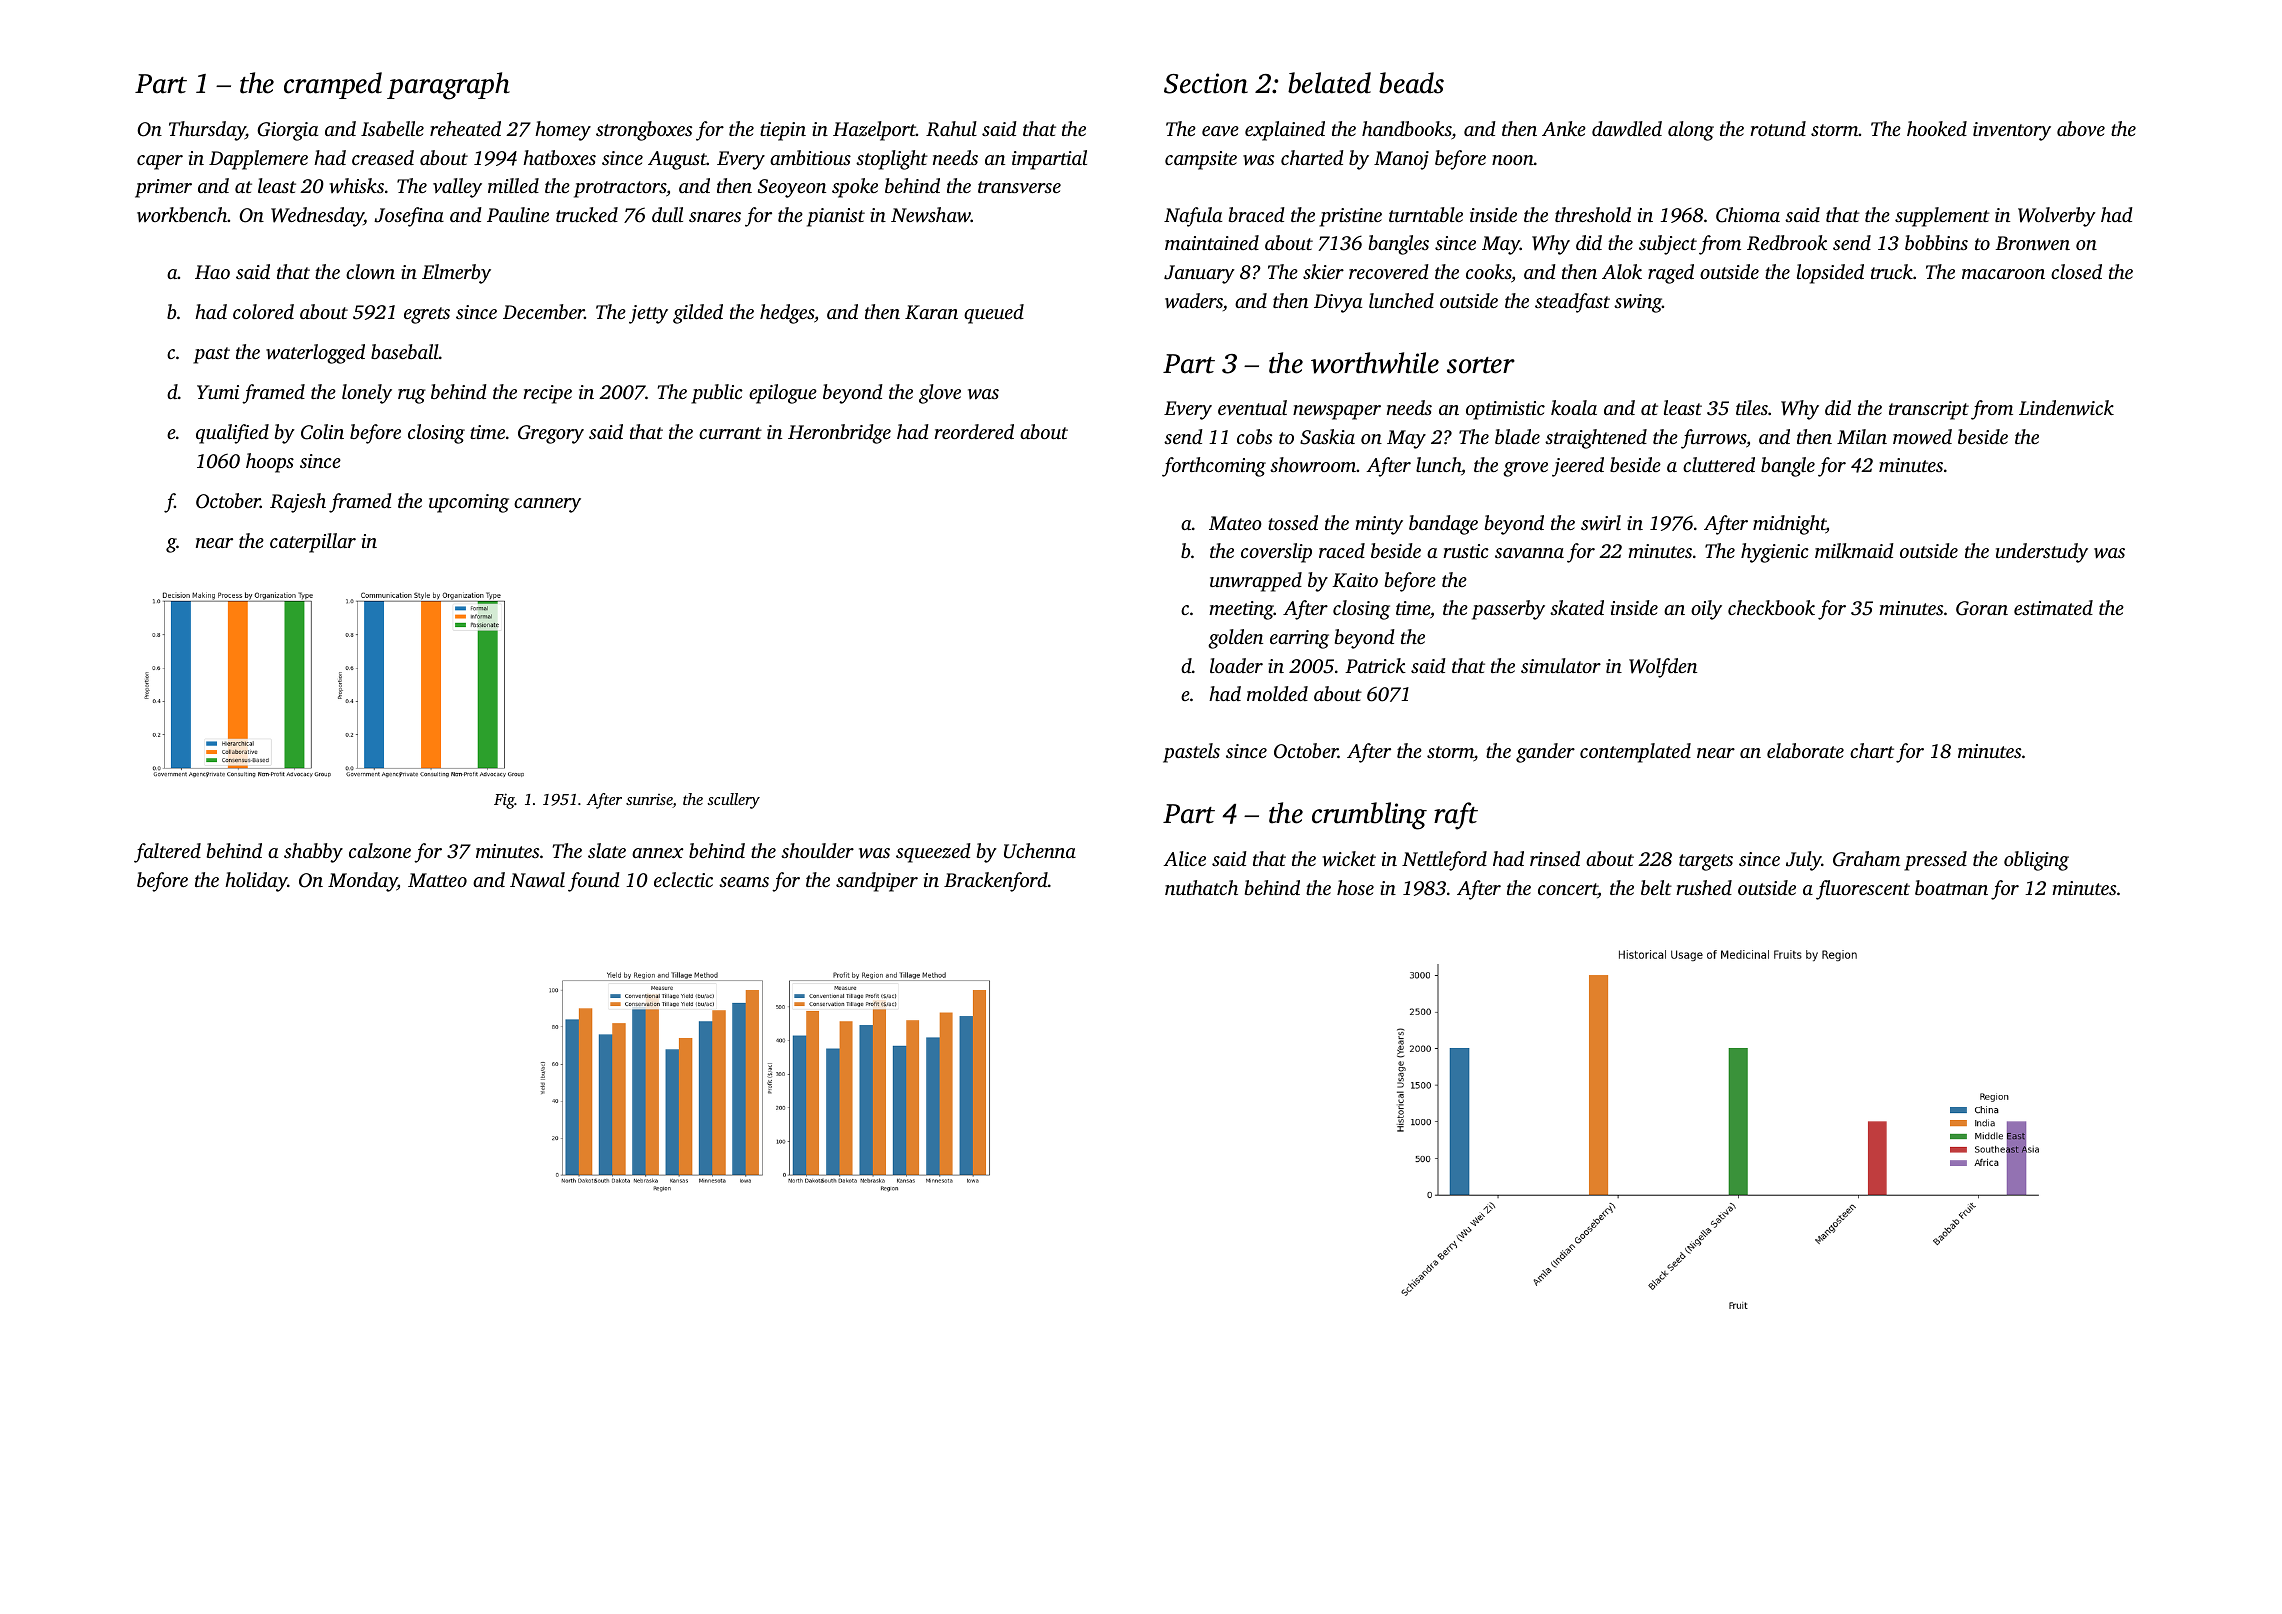 The image size is (2282, 1614). I want to click on mowed, so click(1922, 436).
